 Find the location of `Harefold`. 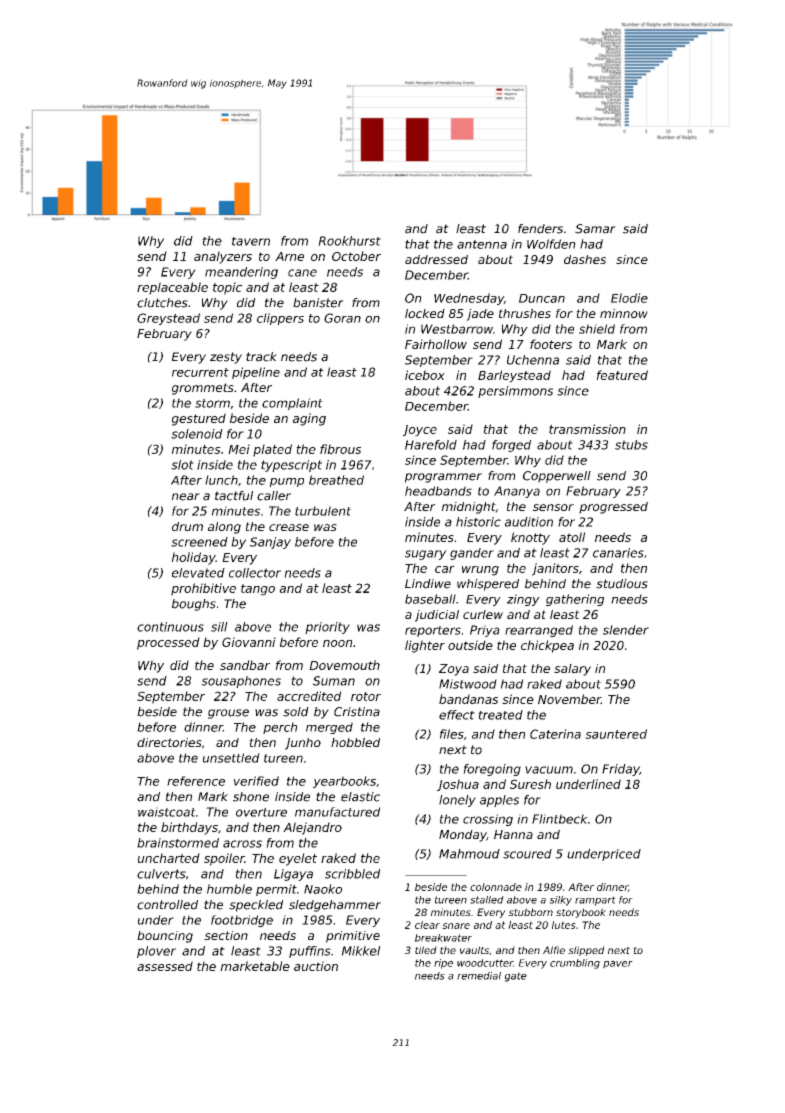

Harefold is located at coordinates (431, 445).
